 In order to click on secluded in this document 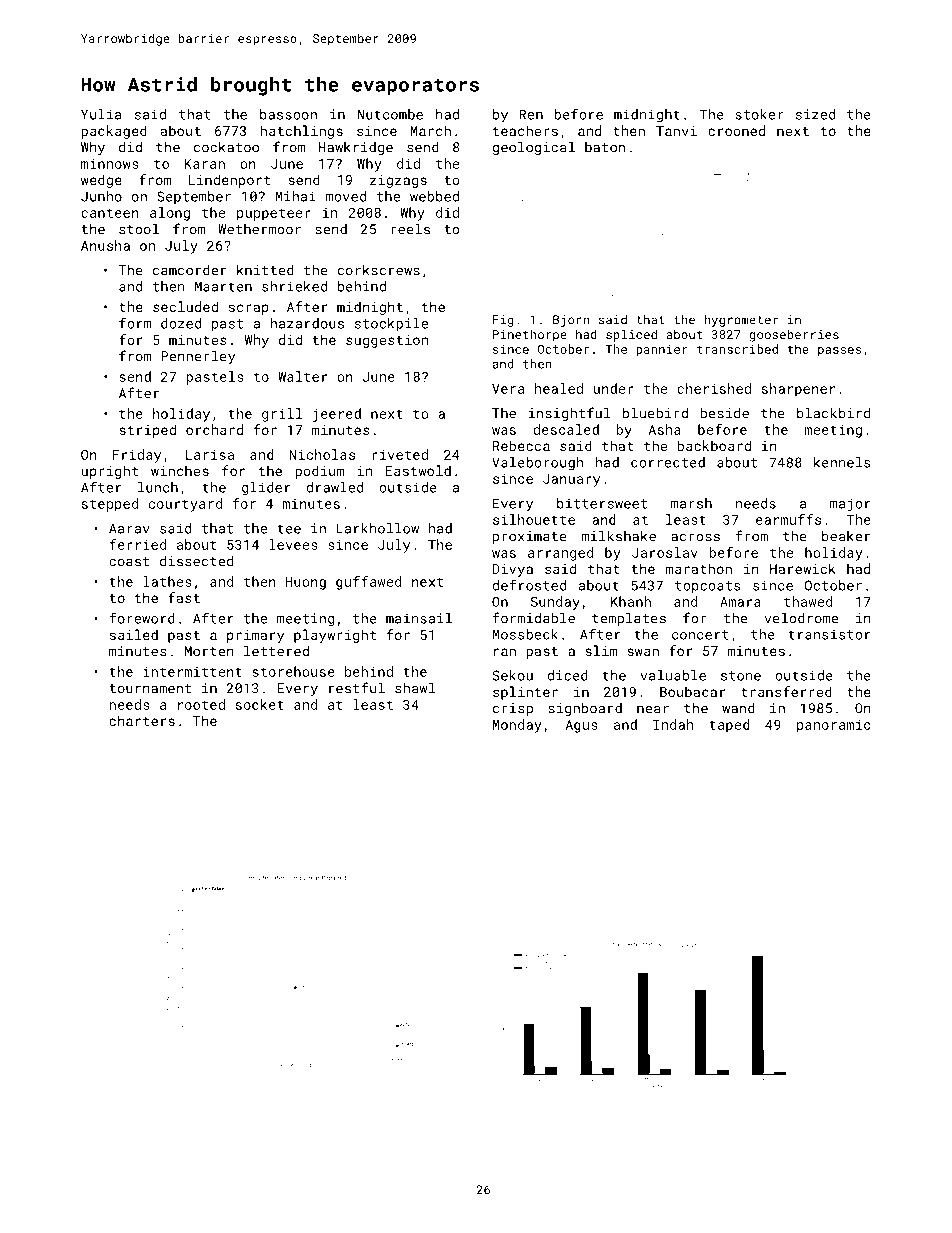, I will do `click(185, 306)`.
